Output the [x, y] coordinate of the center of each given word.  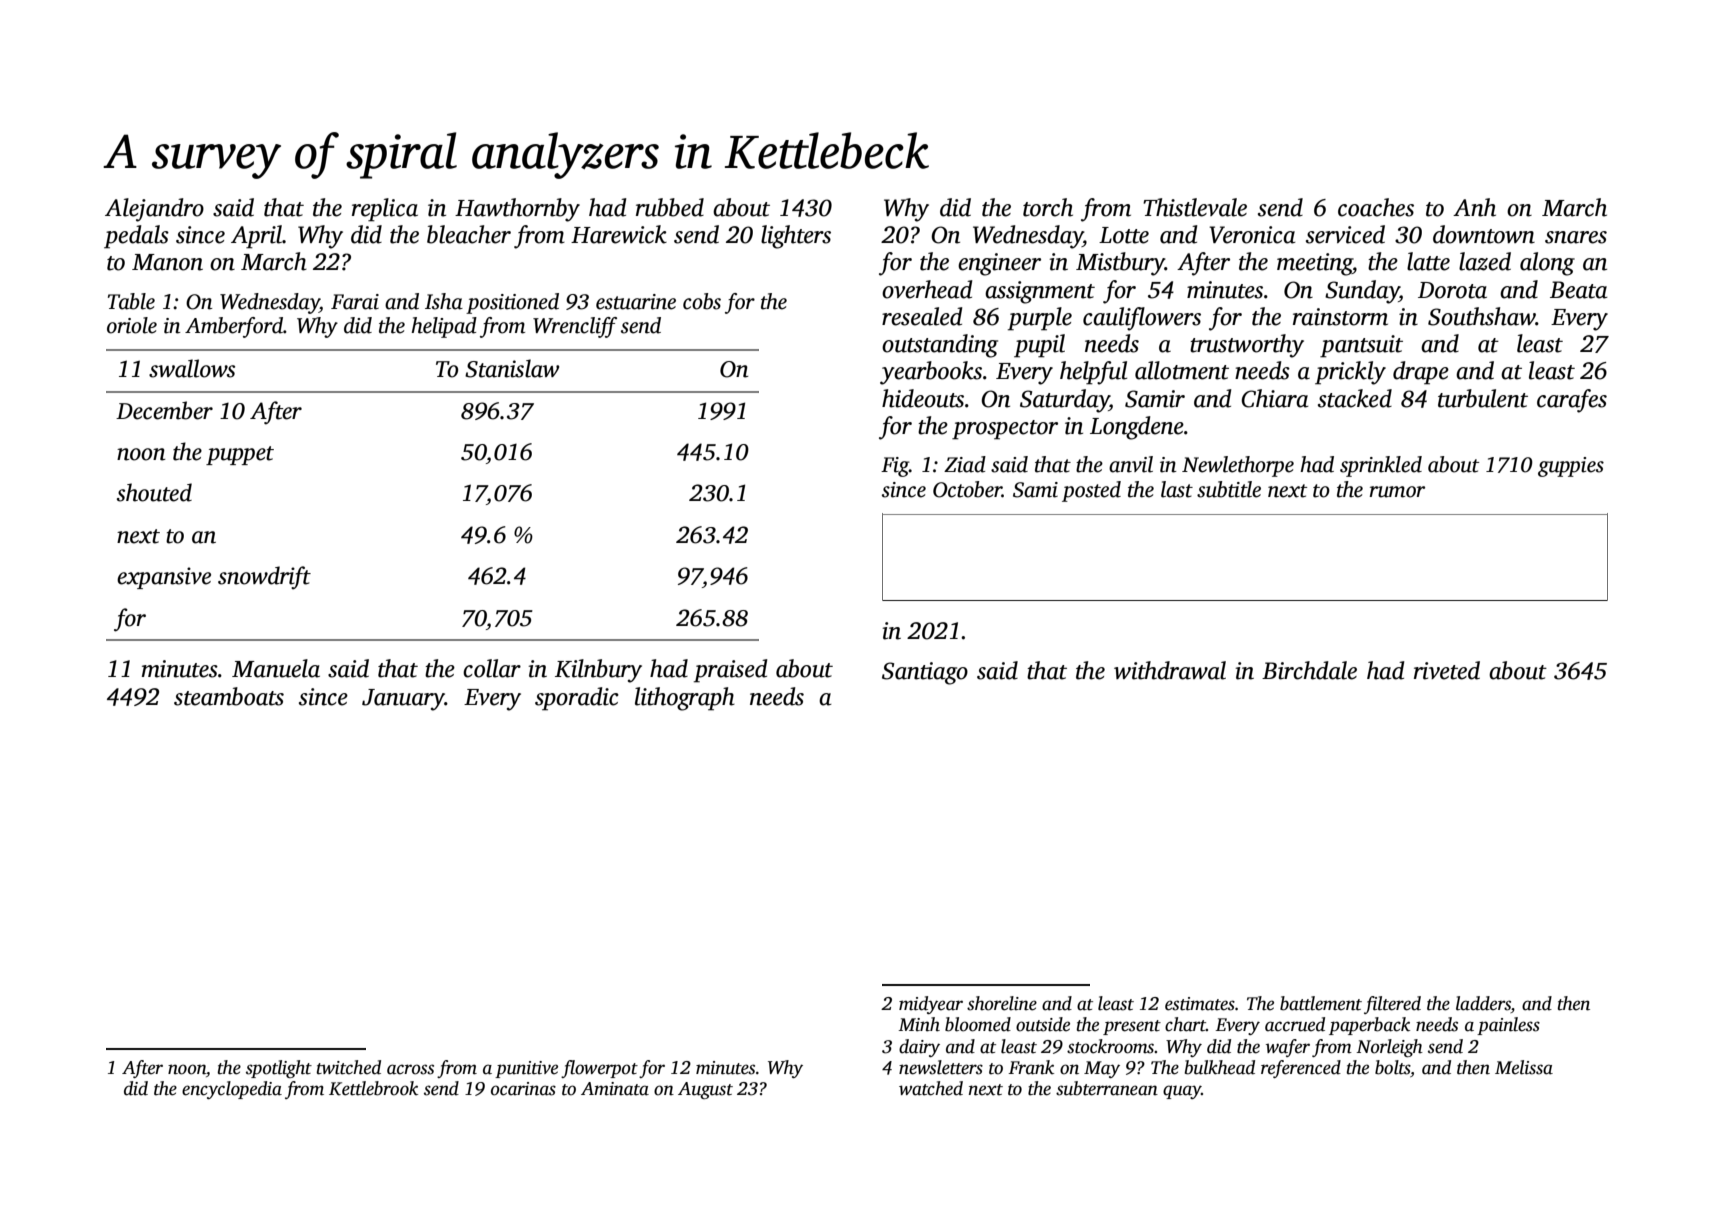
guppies [1571, 467]
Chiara [1275, 398]
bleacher [469, 234]
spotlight [279, 1069]
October [967, 489]
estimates [1200, 1004]
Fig [895, 467]
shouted [154, 492]
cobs [702, 301]
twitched [349, 1067]
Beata [1579, 290]
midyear [931, 1005]
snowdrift [264, 578]
